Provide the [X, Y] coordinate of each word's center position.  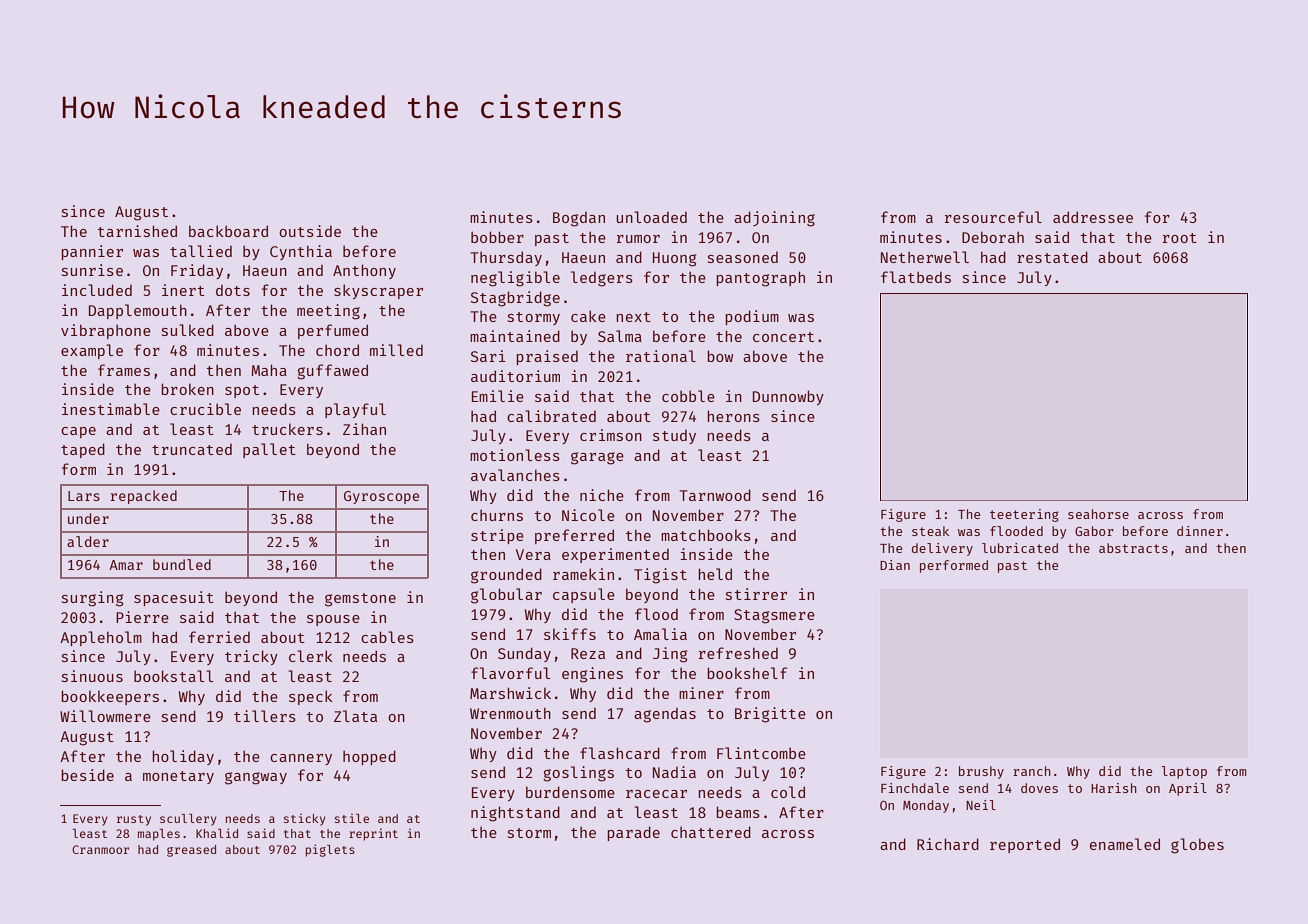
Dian [895, 565]
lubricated [1020, 548]
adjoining [774, 219]
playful [355, 410]
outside [310, 231]
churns [497, 515]
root [1180, 238]
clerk [311, 656]
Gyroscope [381, 497]
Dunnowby [788, 397]
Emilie [498, 396]
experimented [615, 555]
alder [88, 541]
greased [191, 851]
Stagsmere [774, 616]
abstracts [1133, 548]
